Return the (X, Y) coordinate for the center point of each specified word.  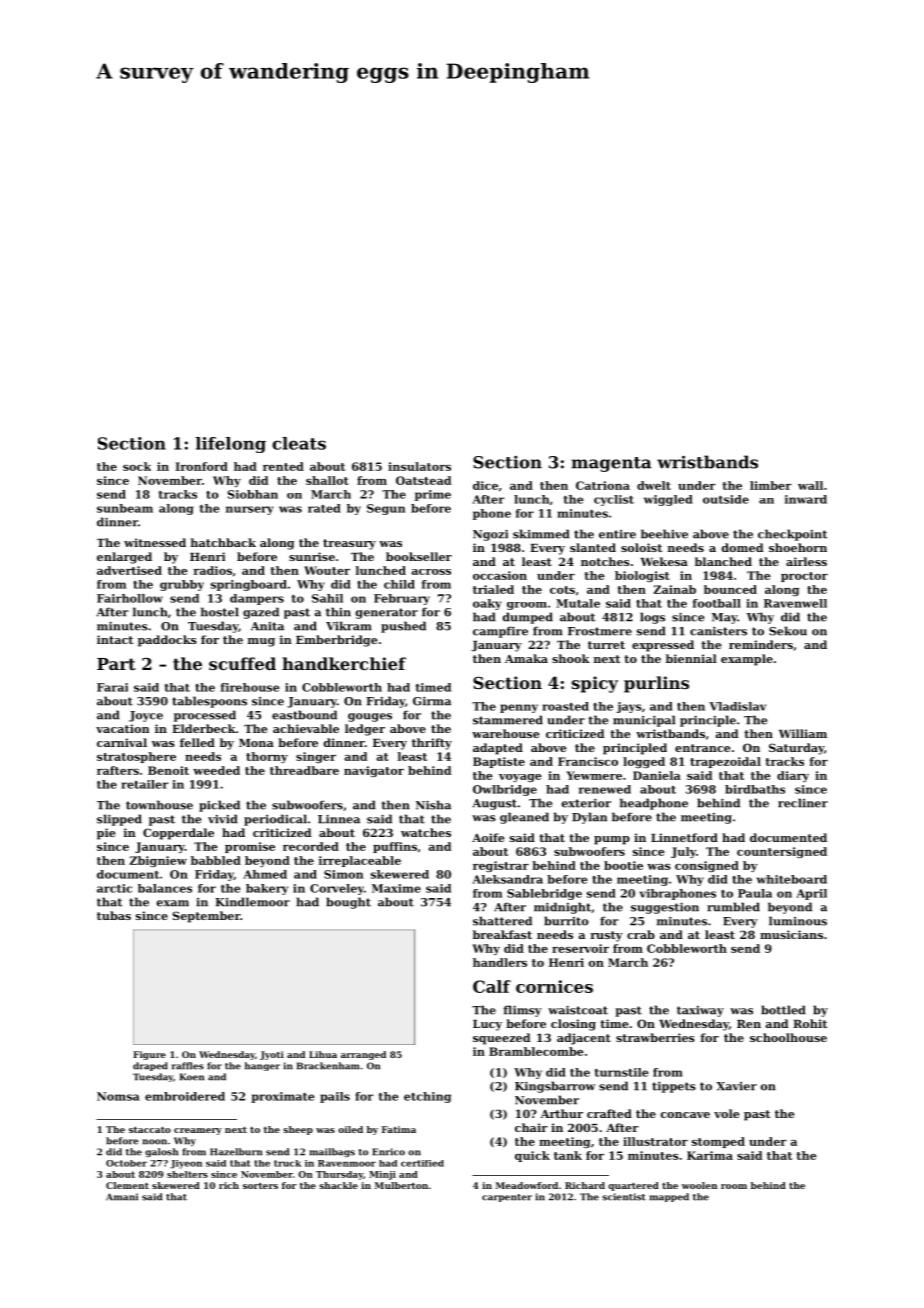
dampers (257, 599)
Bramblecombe (536, 1051)
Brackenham (328, 1066)
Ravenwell (795, 603)
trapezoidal (725, 762)
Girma (432, 701)
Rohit (810, 1023)
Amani (122, 1197)
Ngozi (490, 535)
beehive (664, 534)
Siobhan (253, 494)
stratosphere (136, 757)
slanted (593, 547)
